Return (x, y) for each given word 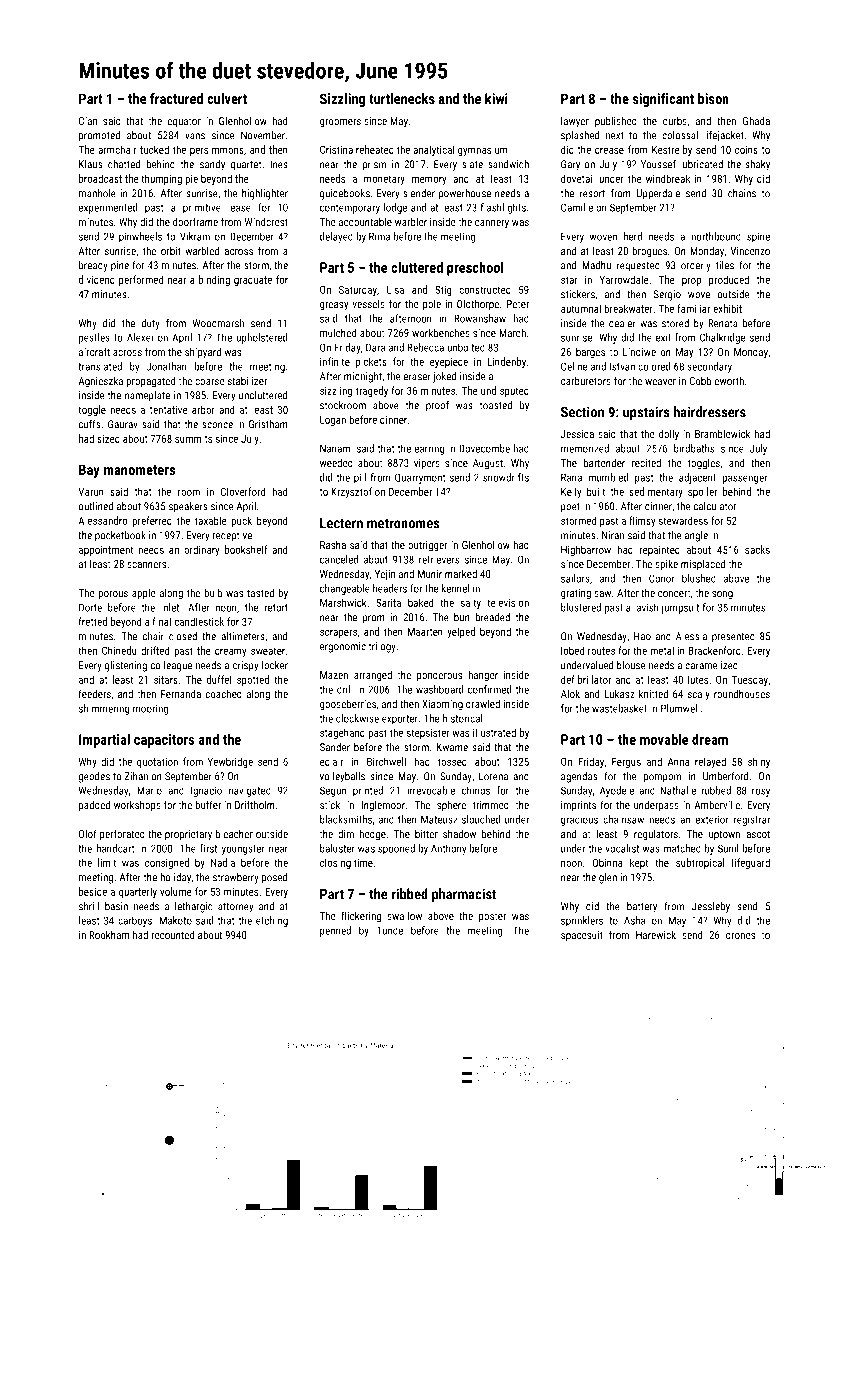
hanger (483, 676)
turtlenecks (402, 98)
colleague (171, 666)
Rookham (109, 935)
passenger (744, 479)
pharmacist (464, 895)
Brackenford (715, 650)
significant (663, 100)
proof (437, 406)
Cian (88, 121)
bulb (213, 592)
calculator (715, 506)
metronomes (403, 523)
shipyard (203, 353)
